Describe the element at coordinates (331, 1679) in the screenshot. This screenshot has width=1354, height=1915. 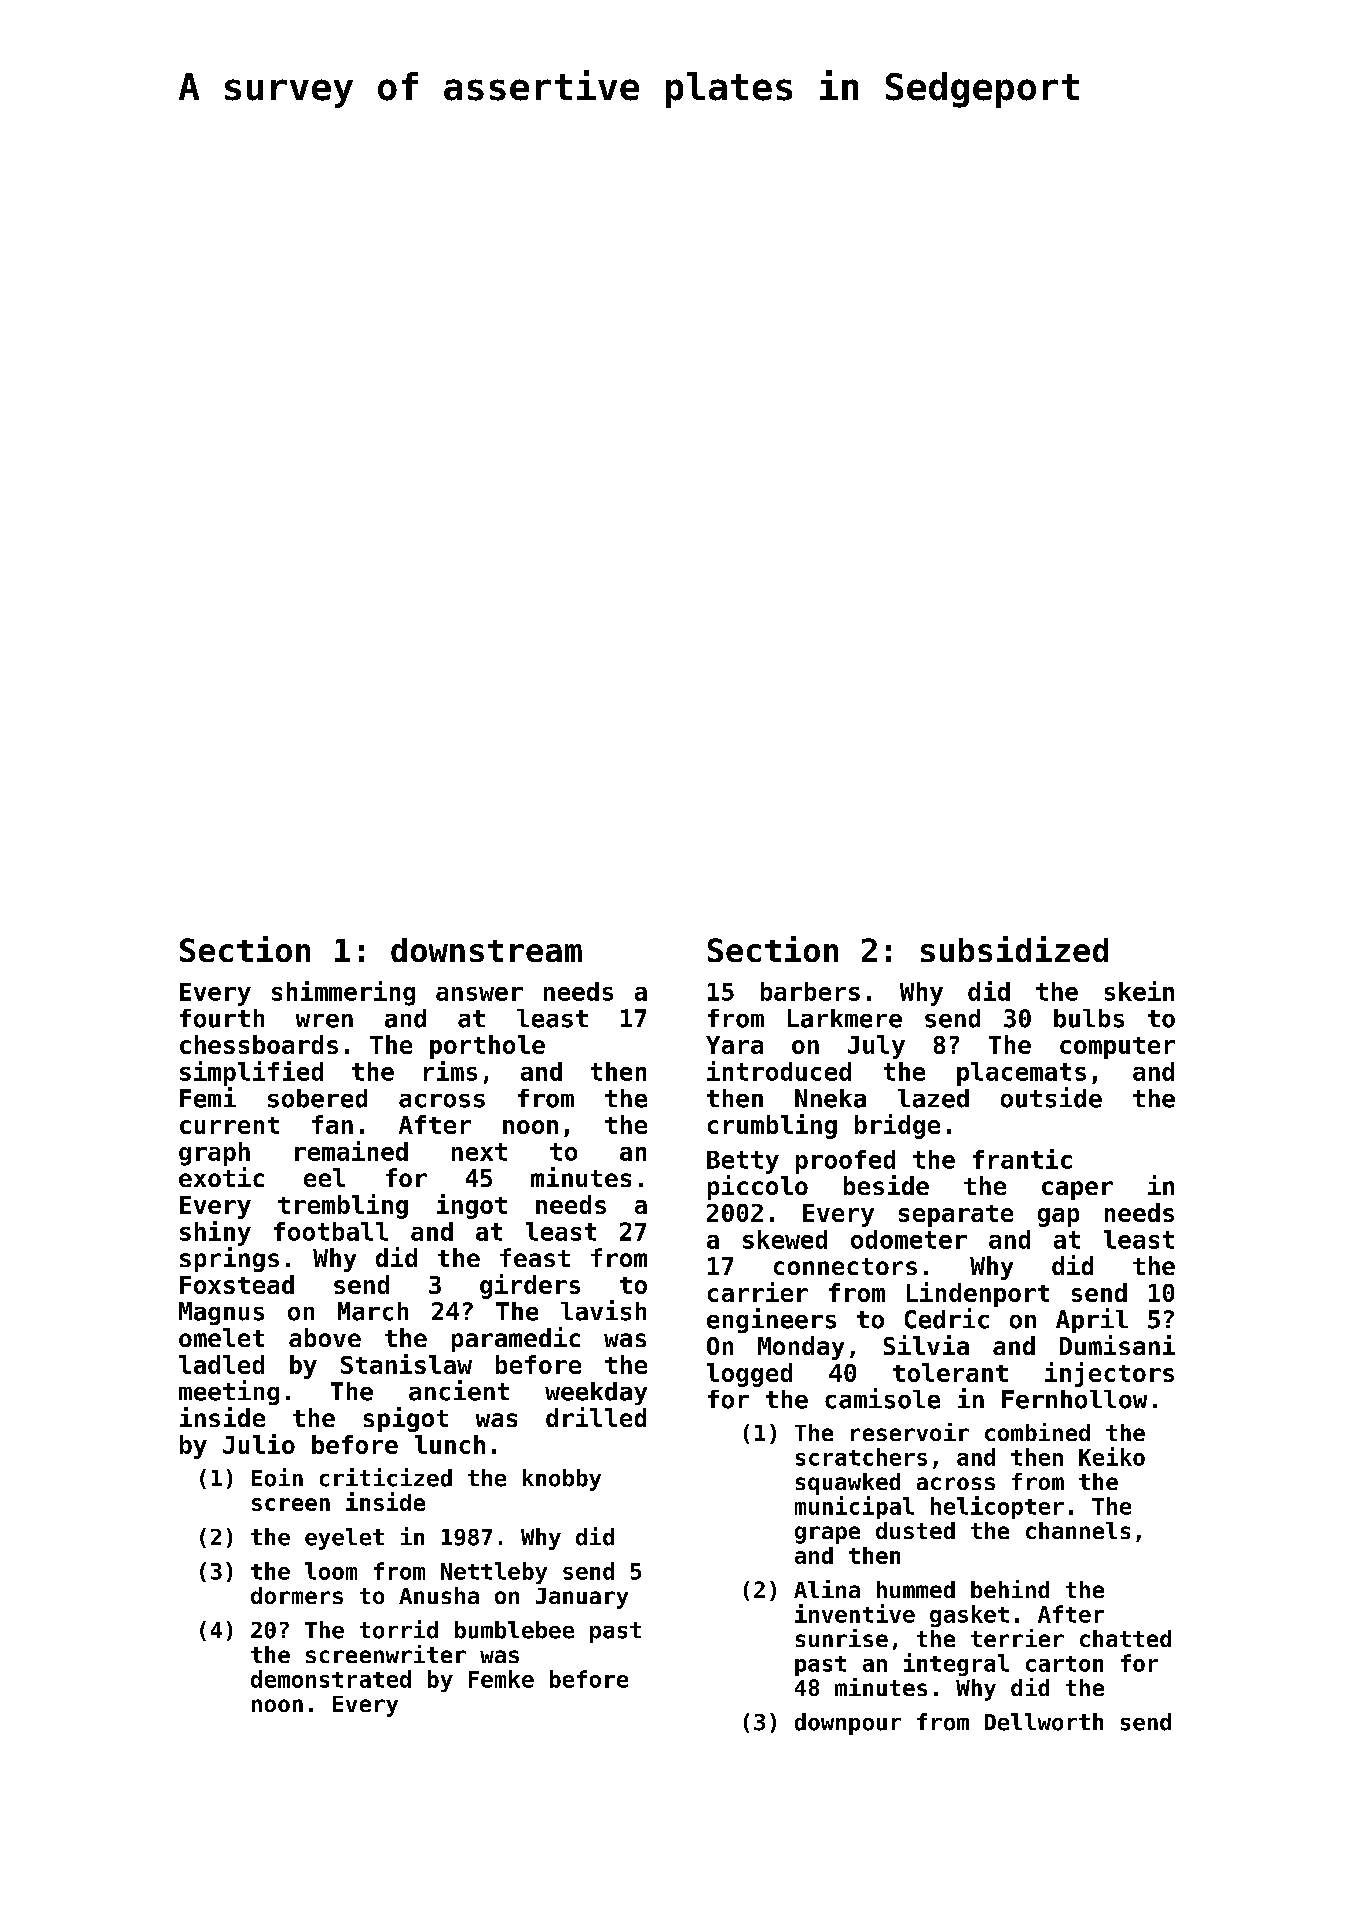
I see `demonstrated` at that location.
